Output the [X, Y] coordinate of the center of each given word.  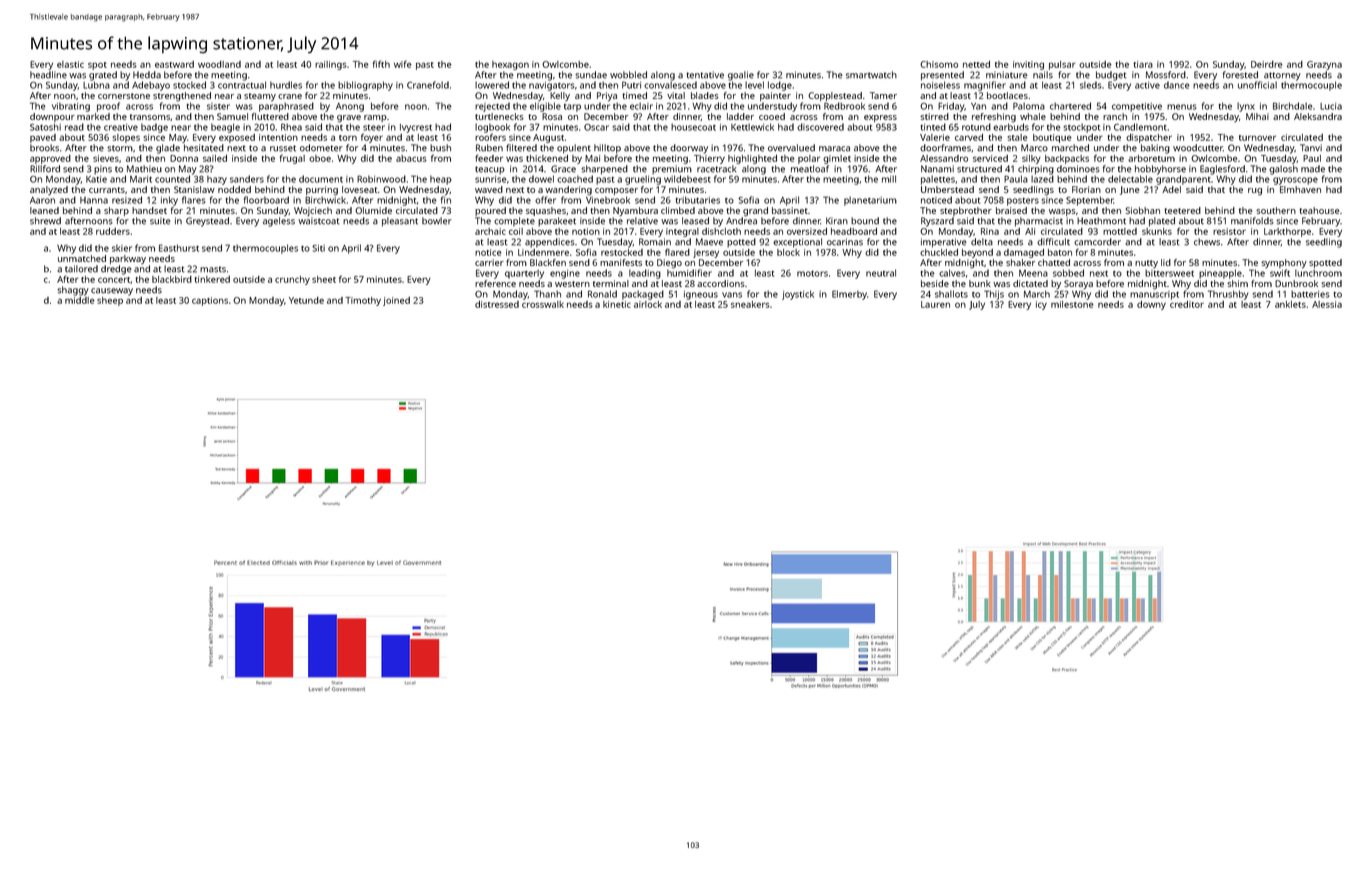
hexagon [510, 65]
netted [976, 64]
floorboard [266, 200]
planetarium [870, 201]
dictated [1030, 283]
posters [1023, 201]
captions [210, 301]
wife [403, 64]
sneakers [750, 304]
